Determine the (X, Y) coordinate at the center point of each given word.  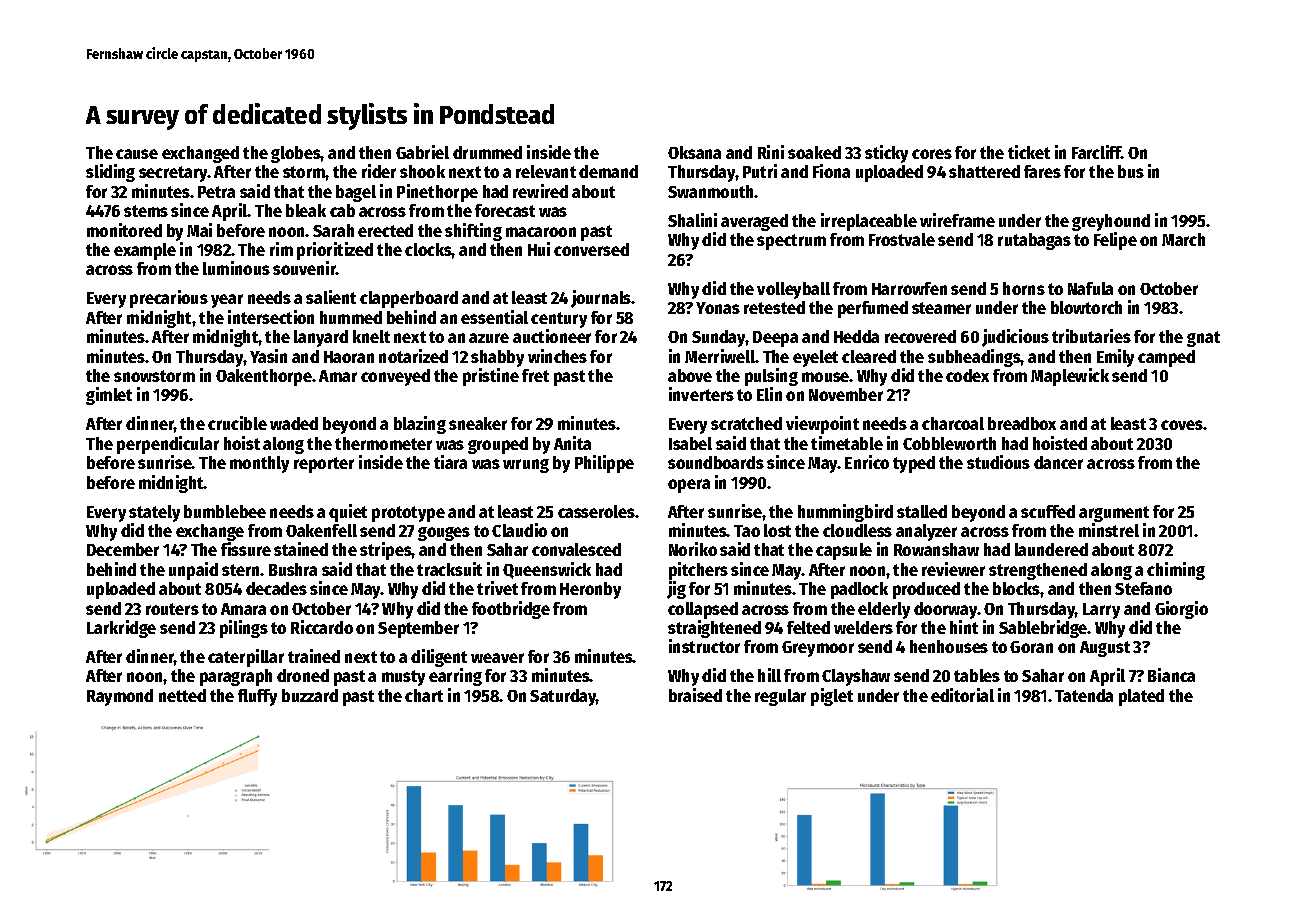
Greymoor (818, 649)
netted (182, 695)
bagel (356, 193)
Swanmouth (710, 191)
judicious (1015, 338)
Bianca (1171, 675)
